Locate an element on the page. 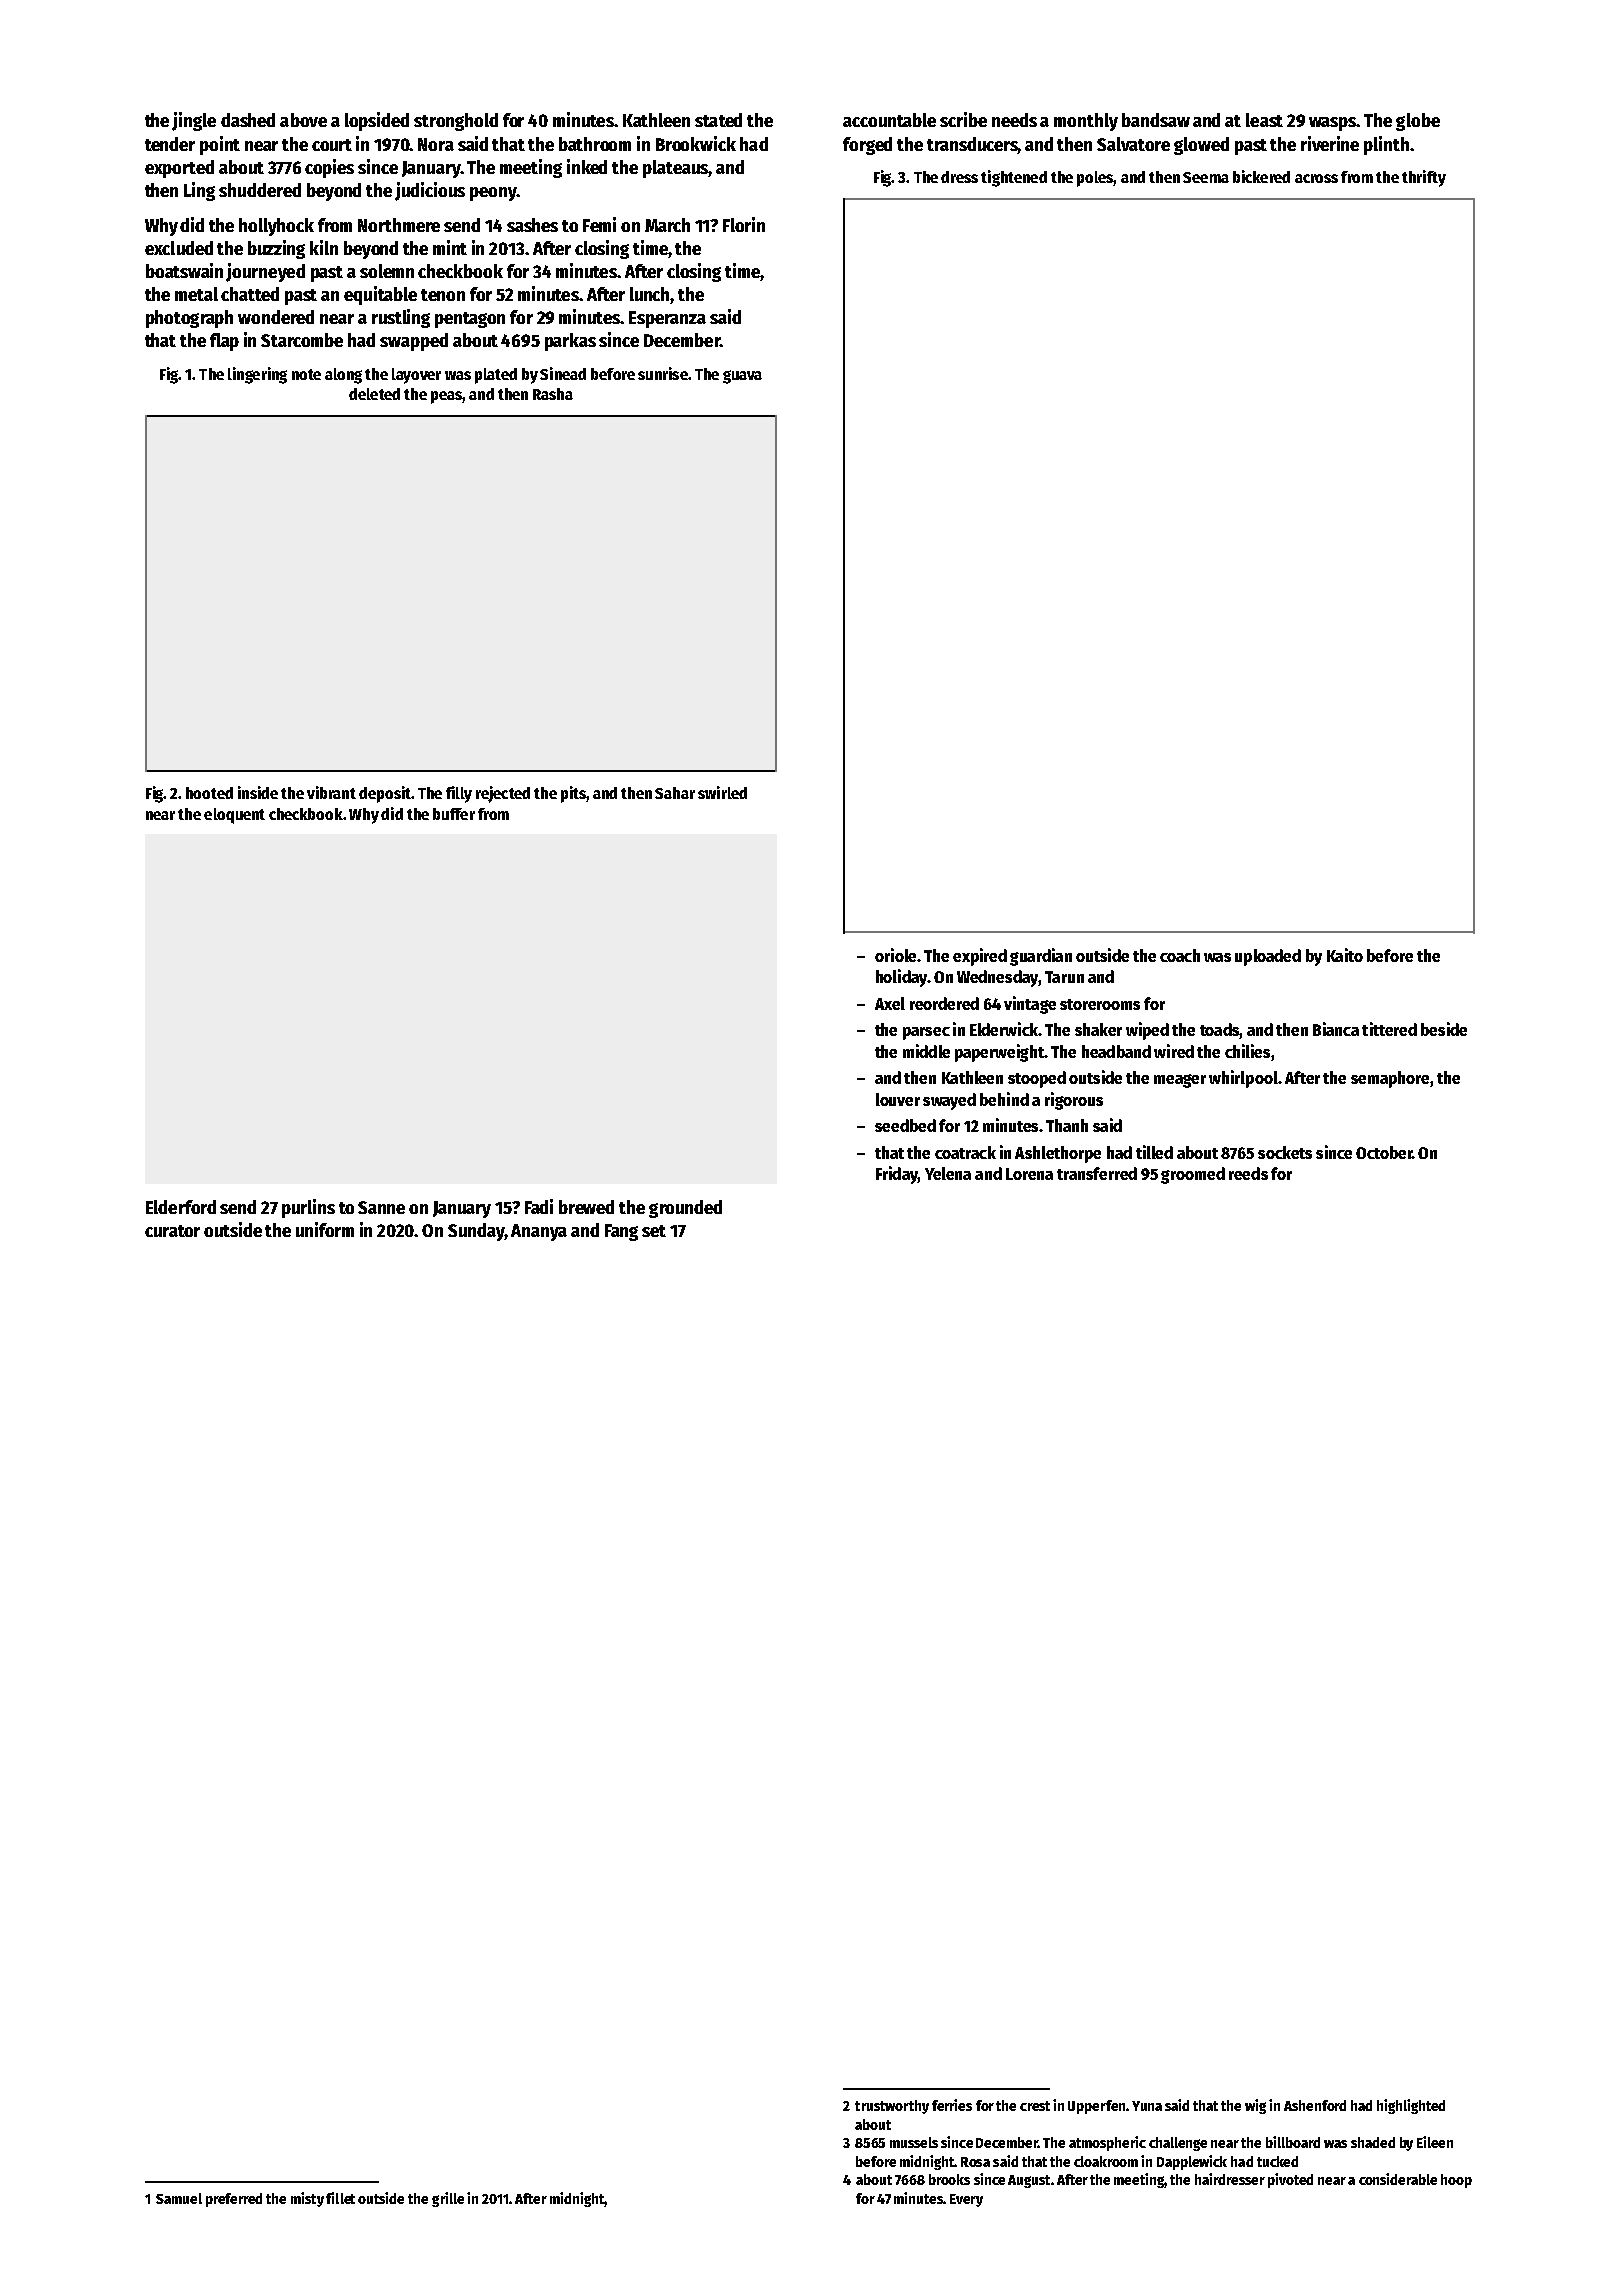  ferries is located at coordinates (952, 2105).
